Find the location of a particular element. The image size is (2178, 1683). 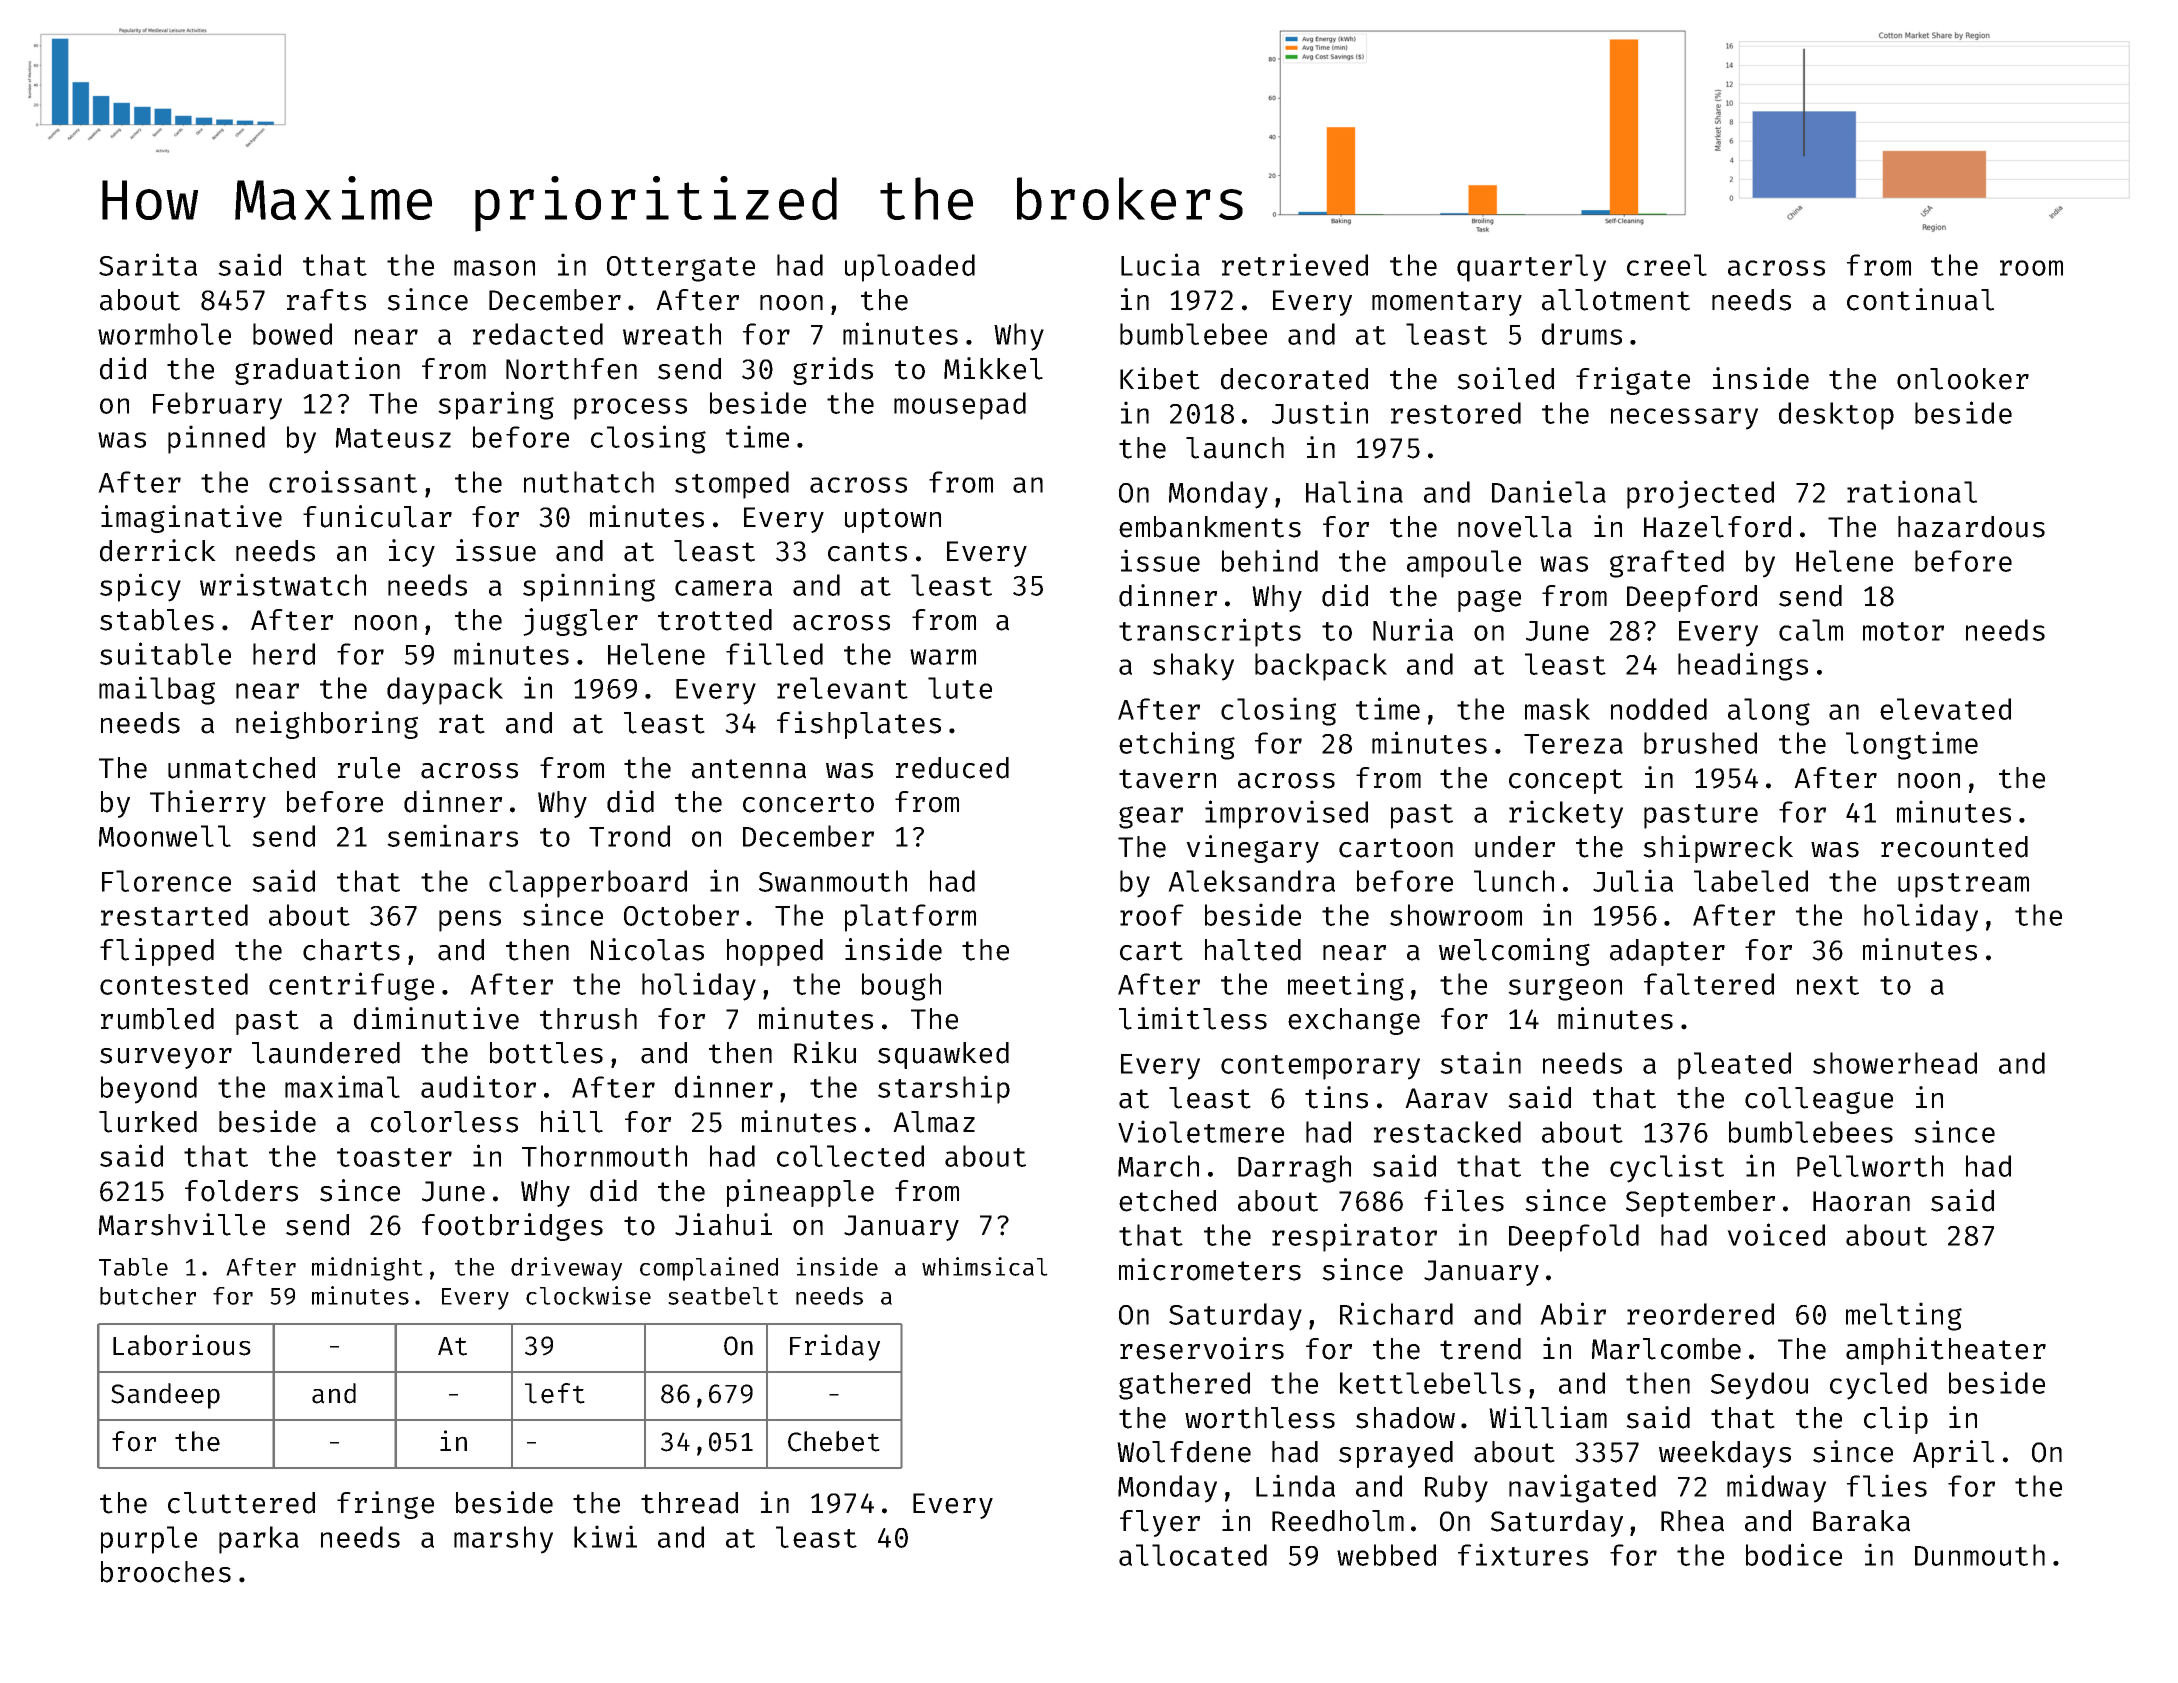

allocated is located at coordinates (1193, 1555).
